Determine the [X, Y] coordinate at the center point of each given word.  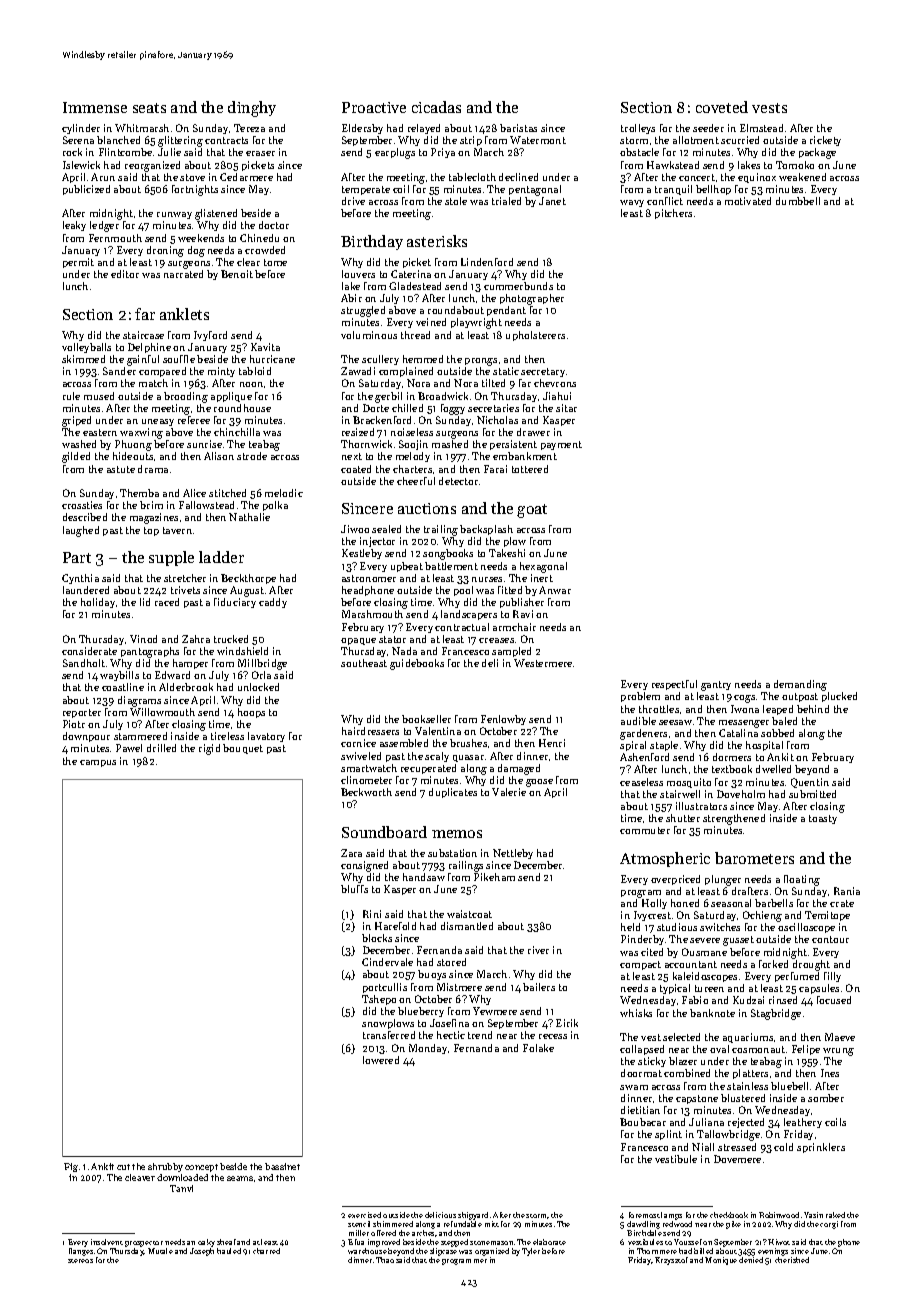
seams [240, 1178]
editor [125, 274]
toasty [823, 819]
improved [384, 1243]
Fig [71, 1167]
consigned [364, 866]
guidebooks [417, 664]
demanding [800, 685]
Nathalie [249, 517]
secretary [543, 372]
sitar [566, 408]
